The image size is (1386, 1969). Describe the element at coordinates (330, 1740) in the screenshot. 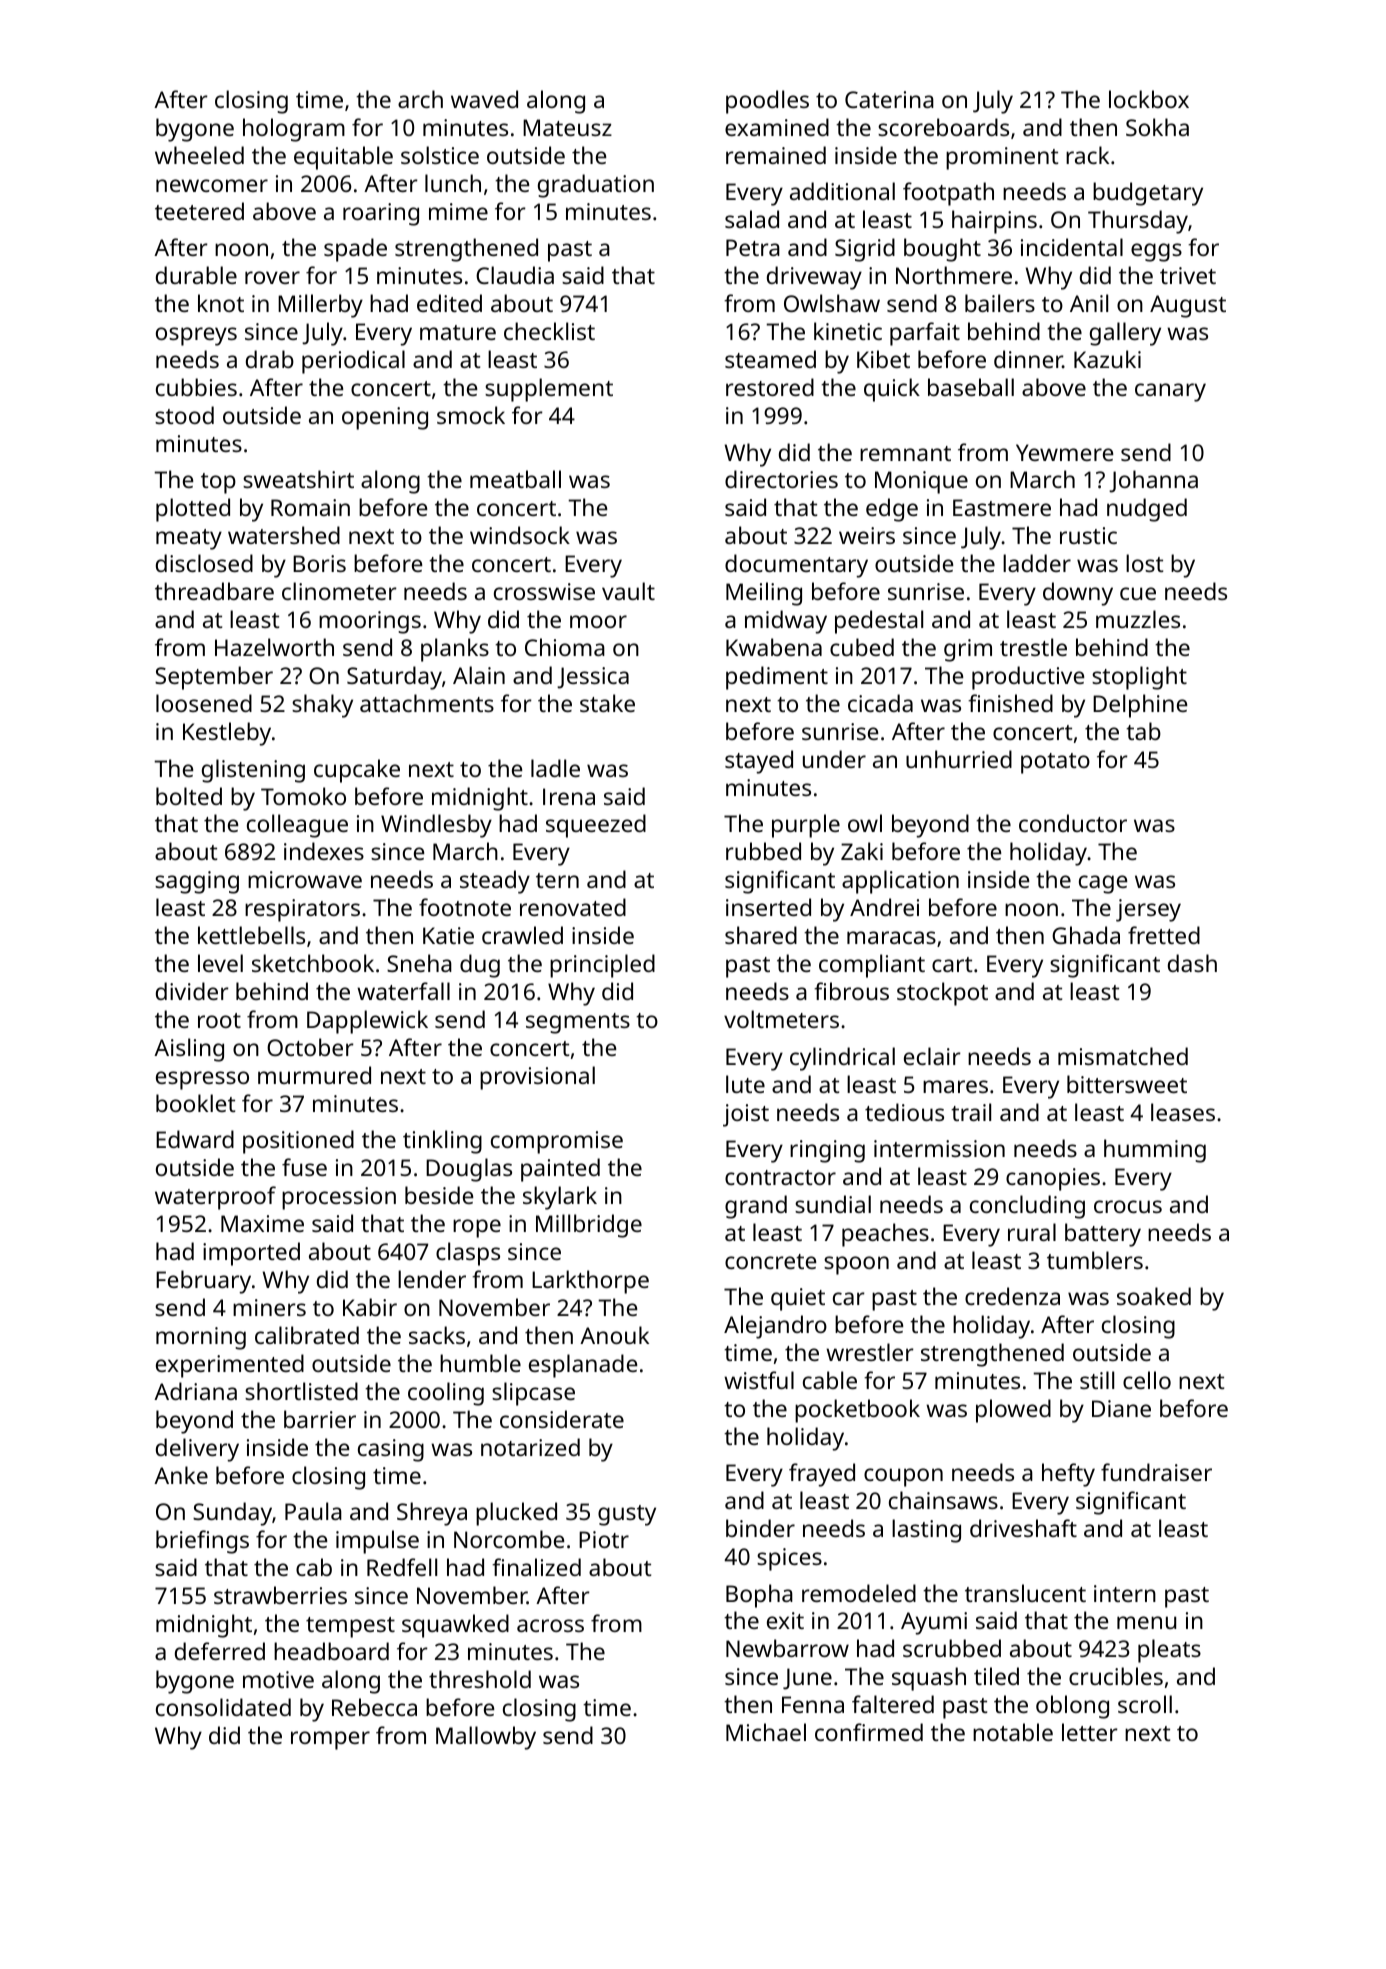

I see `romper` at that location.
